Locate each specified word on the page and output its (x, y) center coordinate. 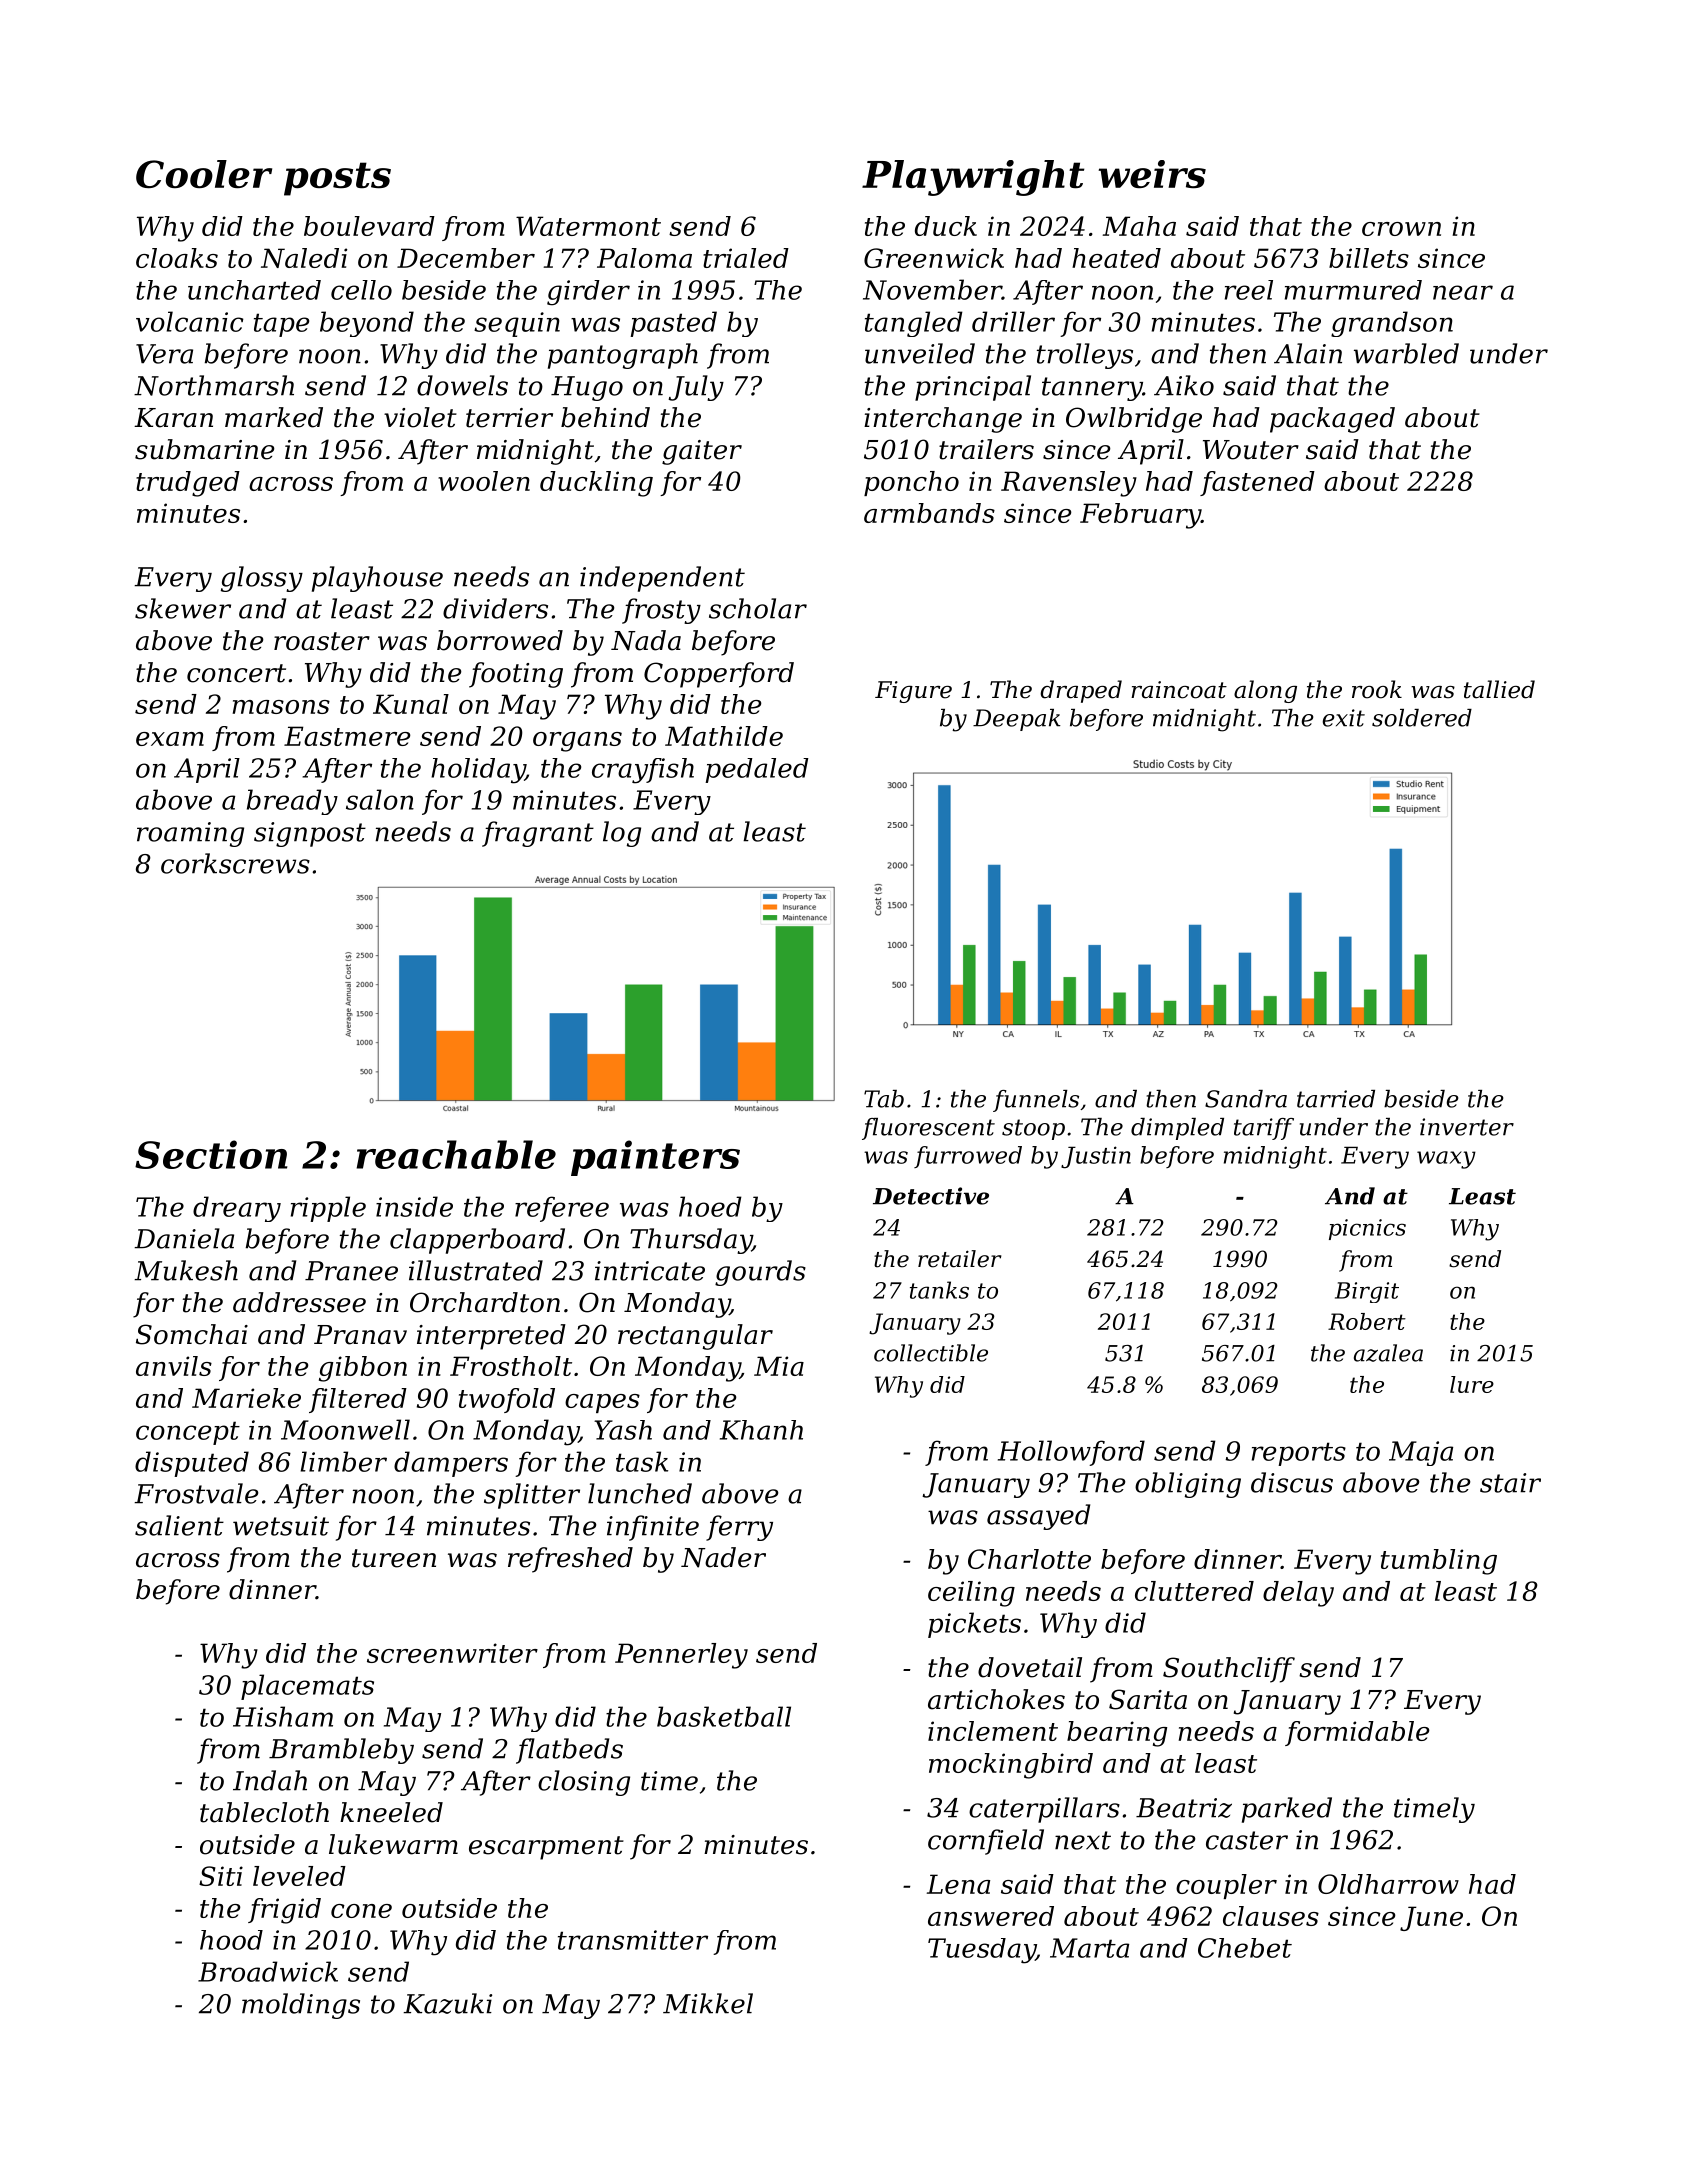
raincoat (1179, 690)
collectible (931, 1353)
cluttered (1194, 1591)
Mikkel (708, 2003)
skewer (183, 608)
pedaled (757, 770)
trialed (746, 258)
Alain (1308, 353)
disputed (192, 1464)
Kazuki (447, 2003)
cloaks (177, 258)
